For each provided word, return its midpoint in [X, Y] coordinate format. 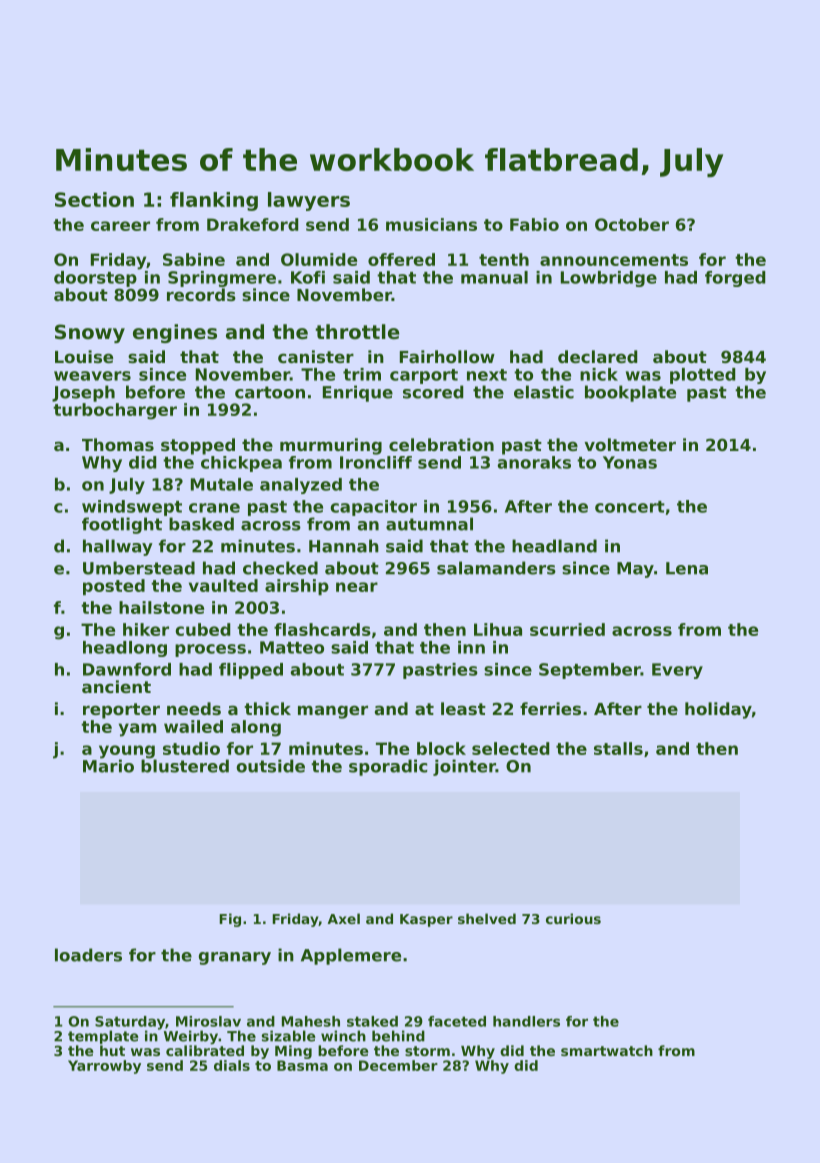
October [632, 224]
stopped [198, 446]
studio [191, 748]
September [590, 671]
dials [232, 1065]
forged [735, 279]
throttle [357, 332]
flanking [214, 201]
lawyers [309, 201]
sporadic [388, 767]
